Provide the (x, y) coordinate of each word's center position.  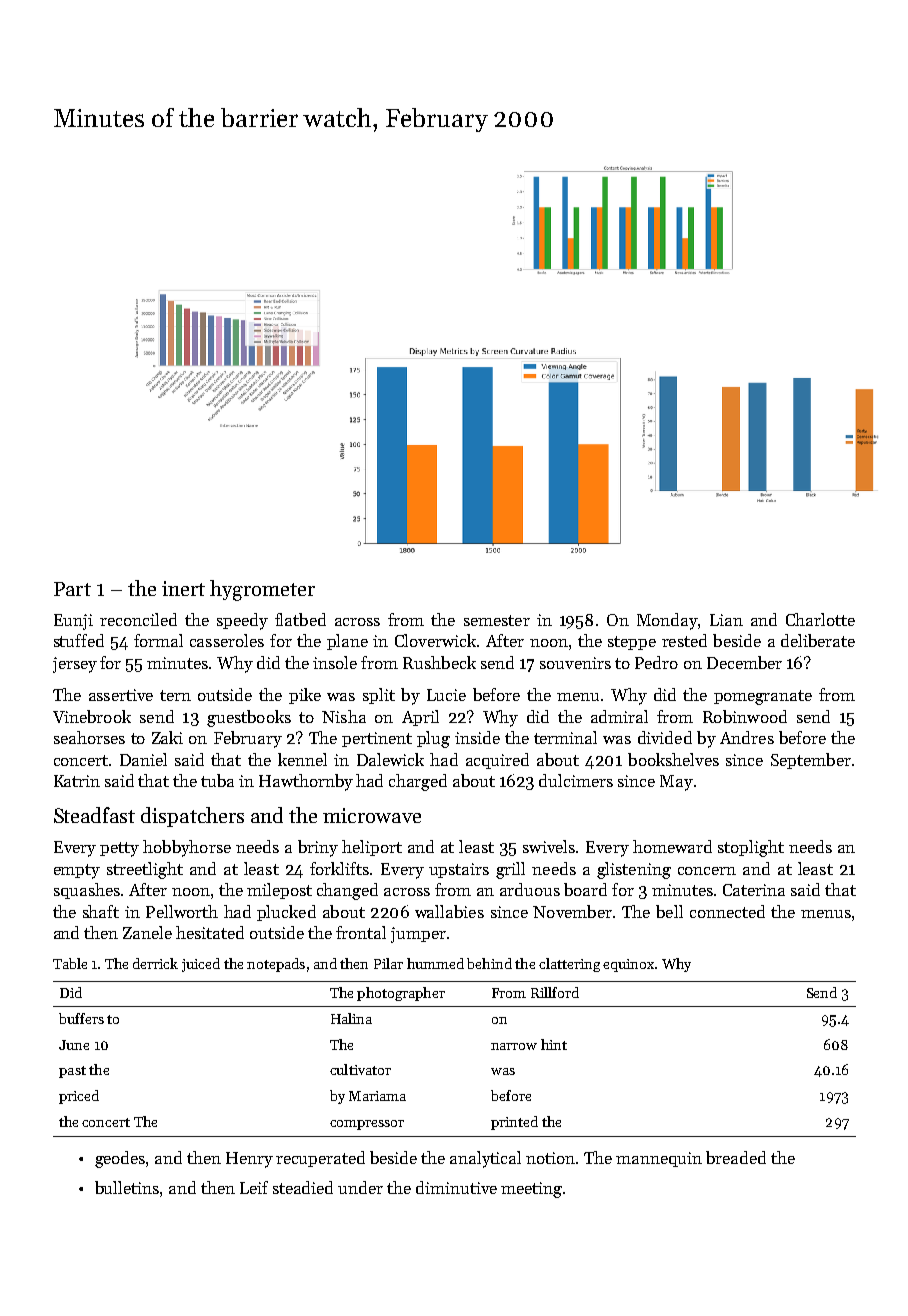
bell (669, 911)
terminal (565, 737)
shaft (101, 911)
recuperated (320, 1159)
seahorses (89, 737)
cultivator (360, 1069)
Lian (726, 620)
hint (554, 1044)
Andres (747, 737)
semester (497, 620)
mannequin (659, 1159)
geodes (120, 1159)
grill (510, 870)
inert (183, 588)
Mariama (377, 1096)
